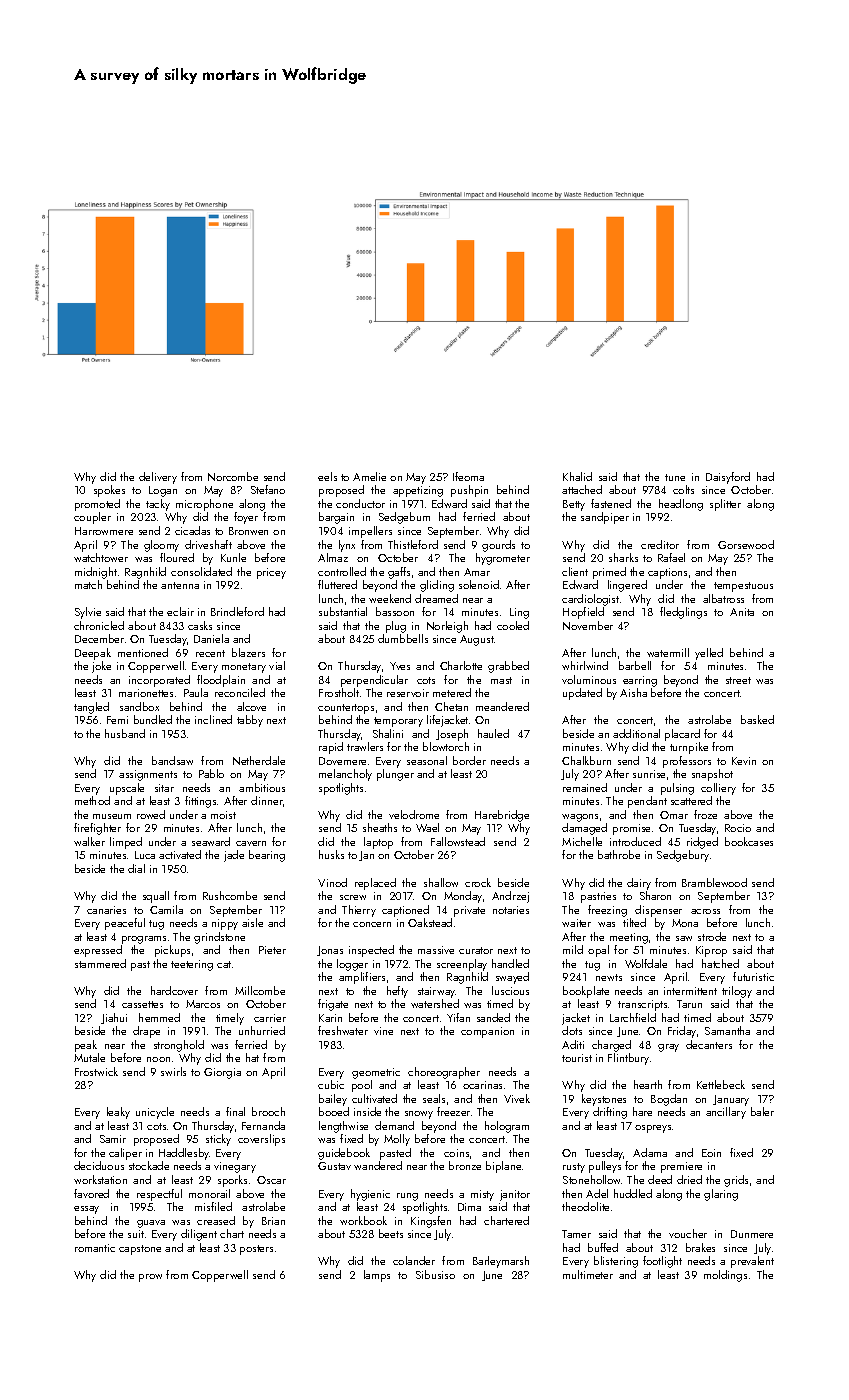 Image resolution: width=849 pixels, height=1400 pixels. What do you see at coordinates (725, 505) in the screenshot?
I see `splitter` at bounding box center [725, 505].
